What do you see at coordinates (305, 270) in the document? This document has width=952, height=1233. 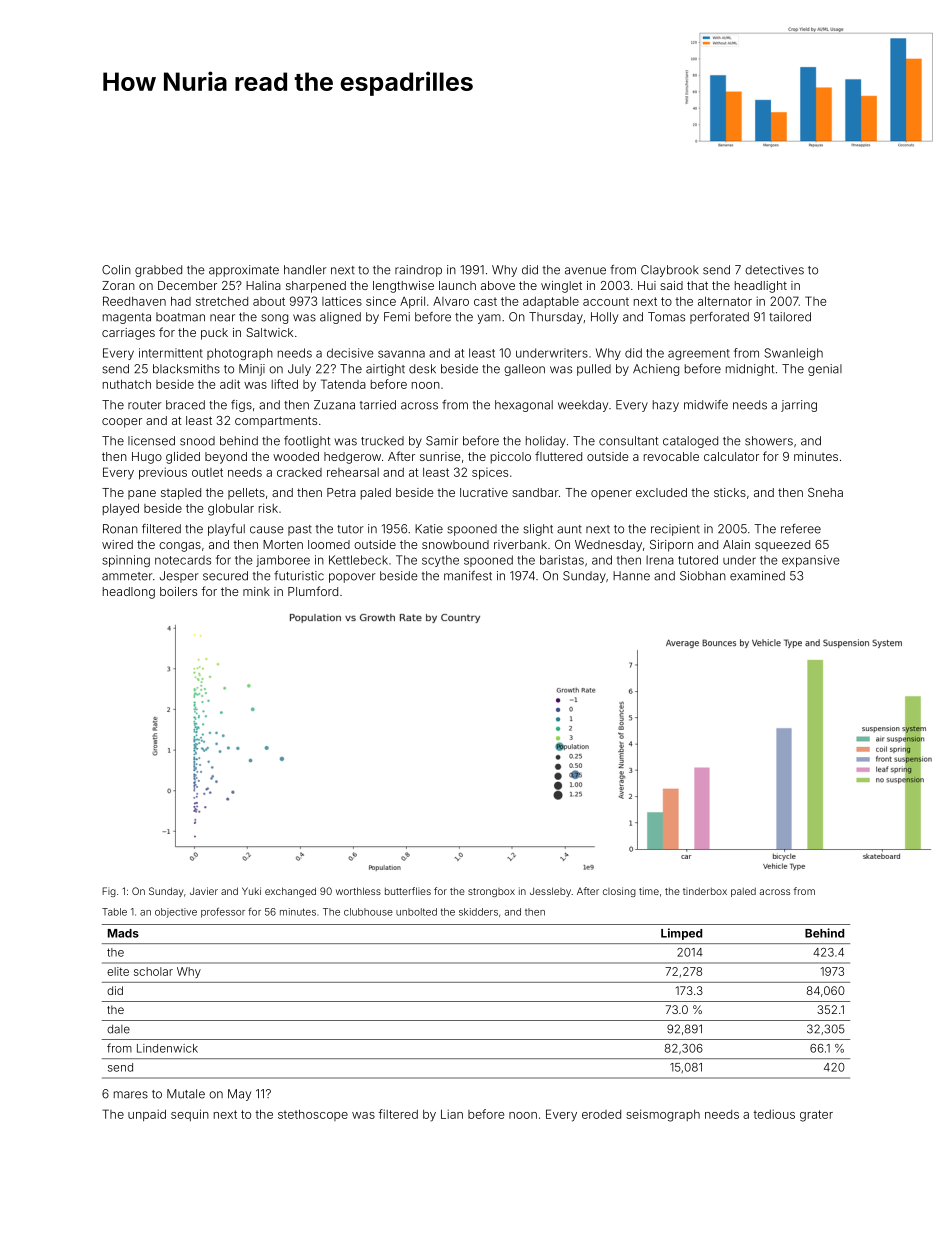 I see `handler` at bounding box center [305, 270].
